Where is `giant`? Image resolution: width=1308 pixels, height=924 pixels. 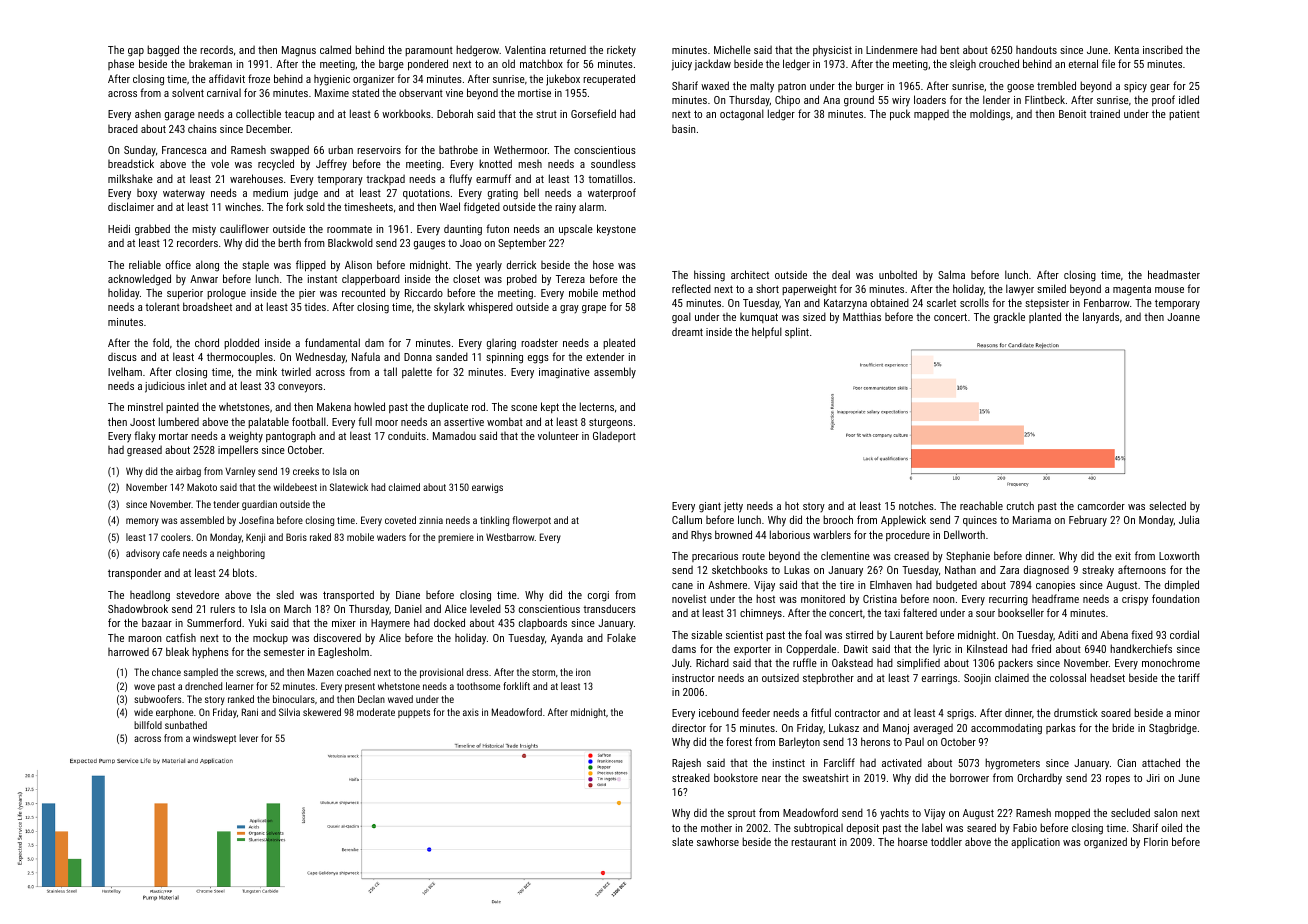
giant is located at coordinates (710, 507).
